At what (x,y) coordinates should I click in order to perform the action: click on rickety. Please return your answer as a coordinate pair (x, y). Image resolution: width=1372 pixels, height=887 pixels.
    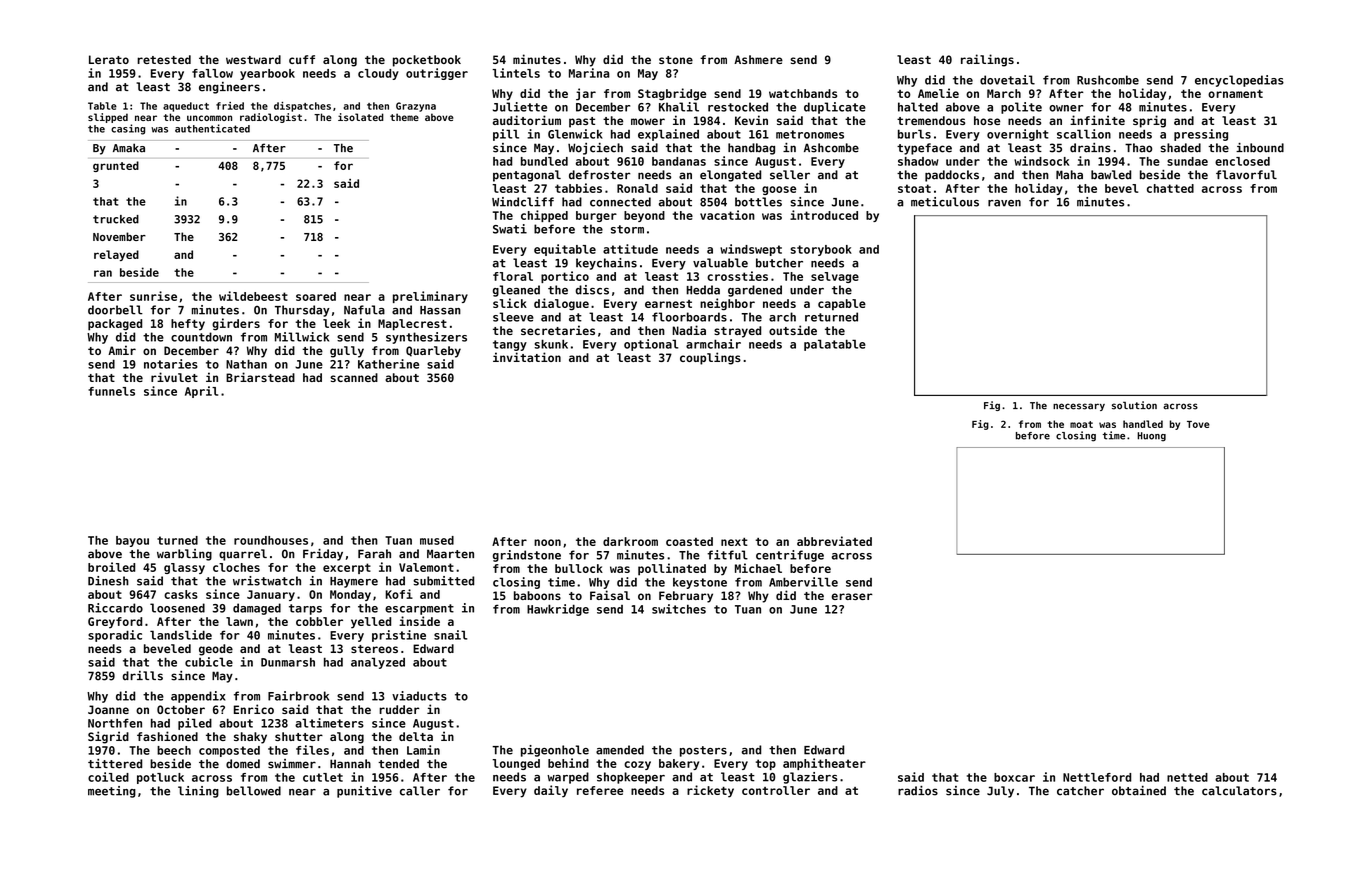
    Looking at the image, I should click on (710, 791).
